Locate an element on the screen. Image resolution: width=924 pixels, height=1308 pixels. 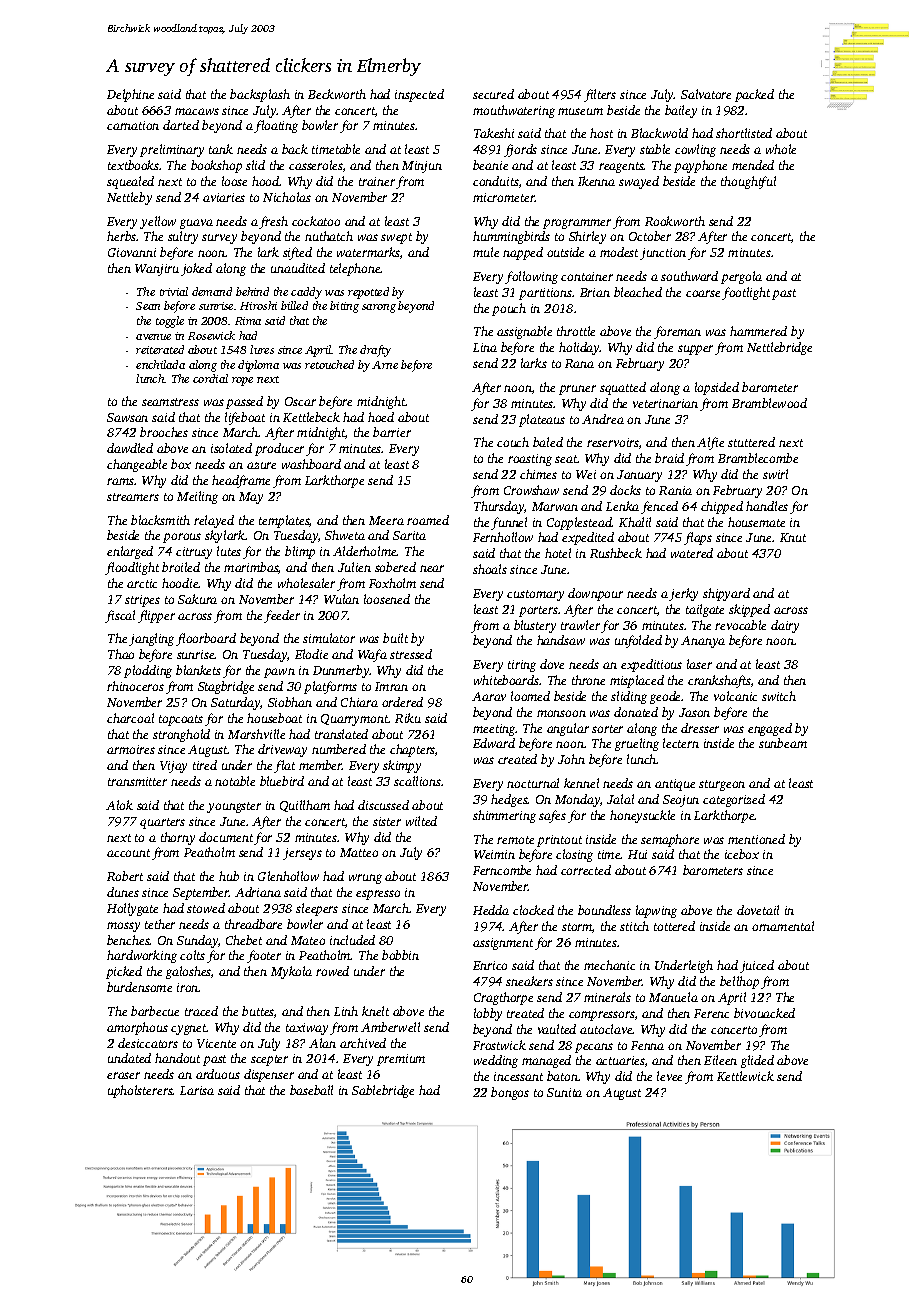
Rushbeck is located at coordinates (616, 553).
